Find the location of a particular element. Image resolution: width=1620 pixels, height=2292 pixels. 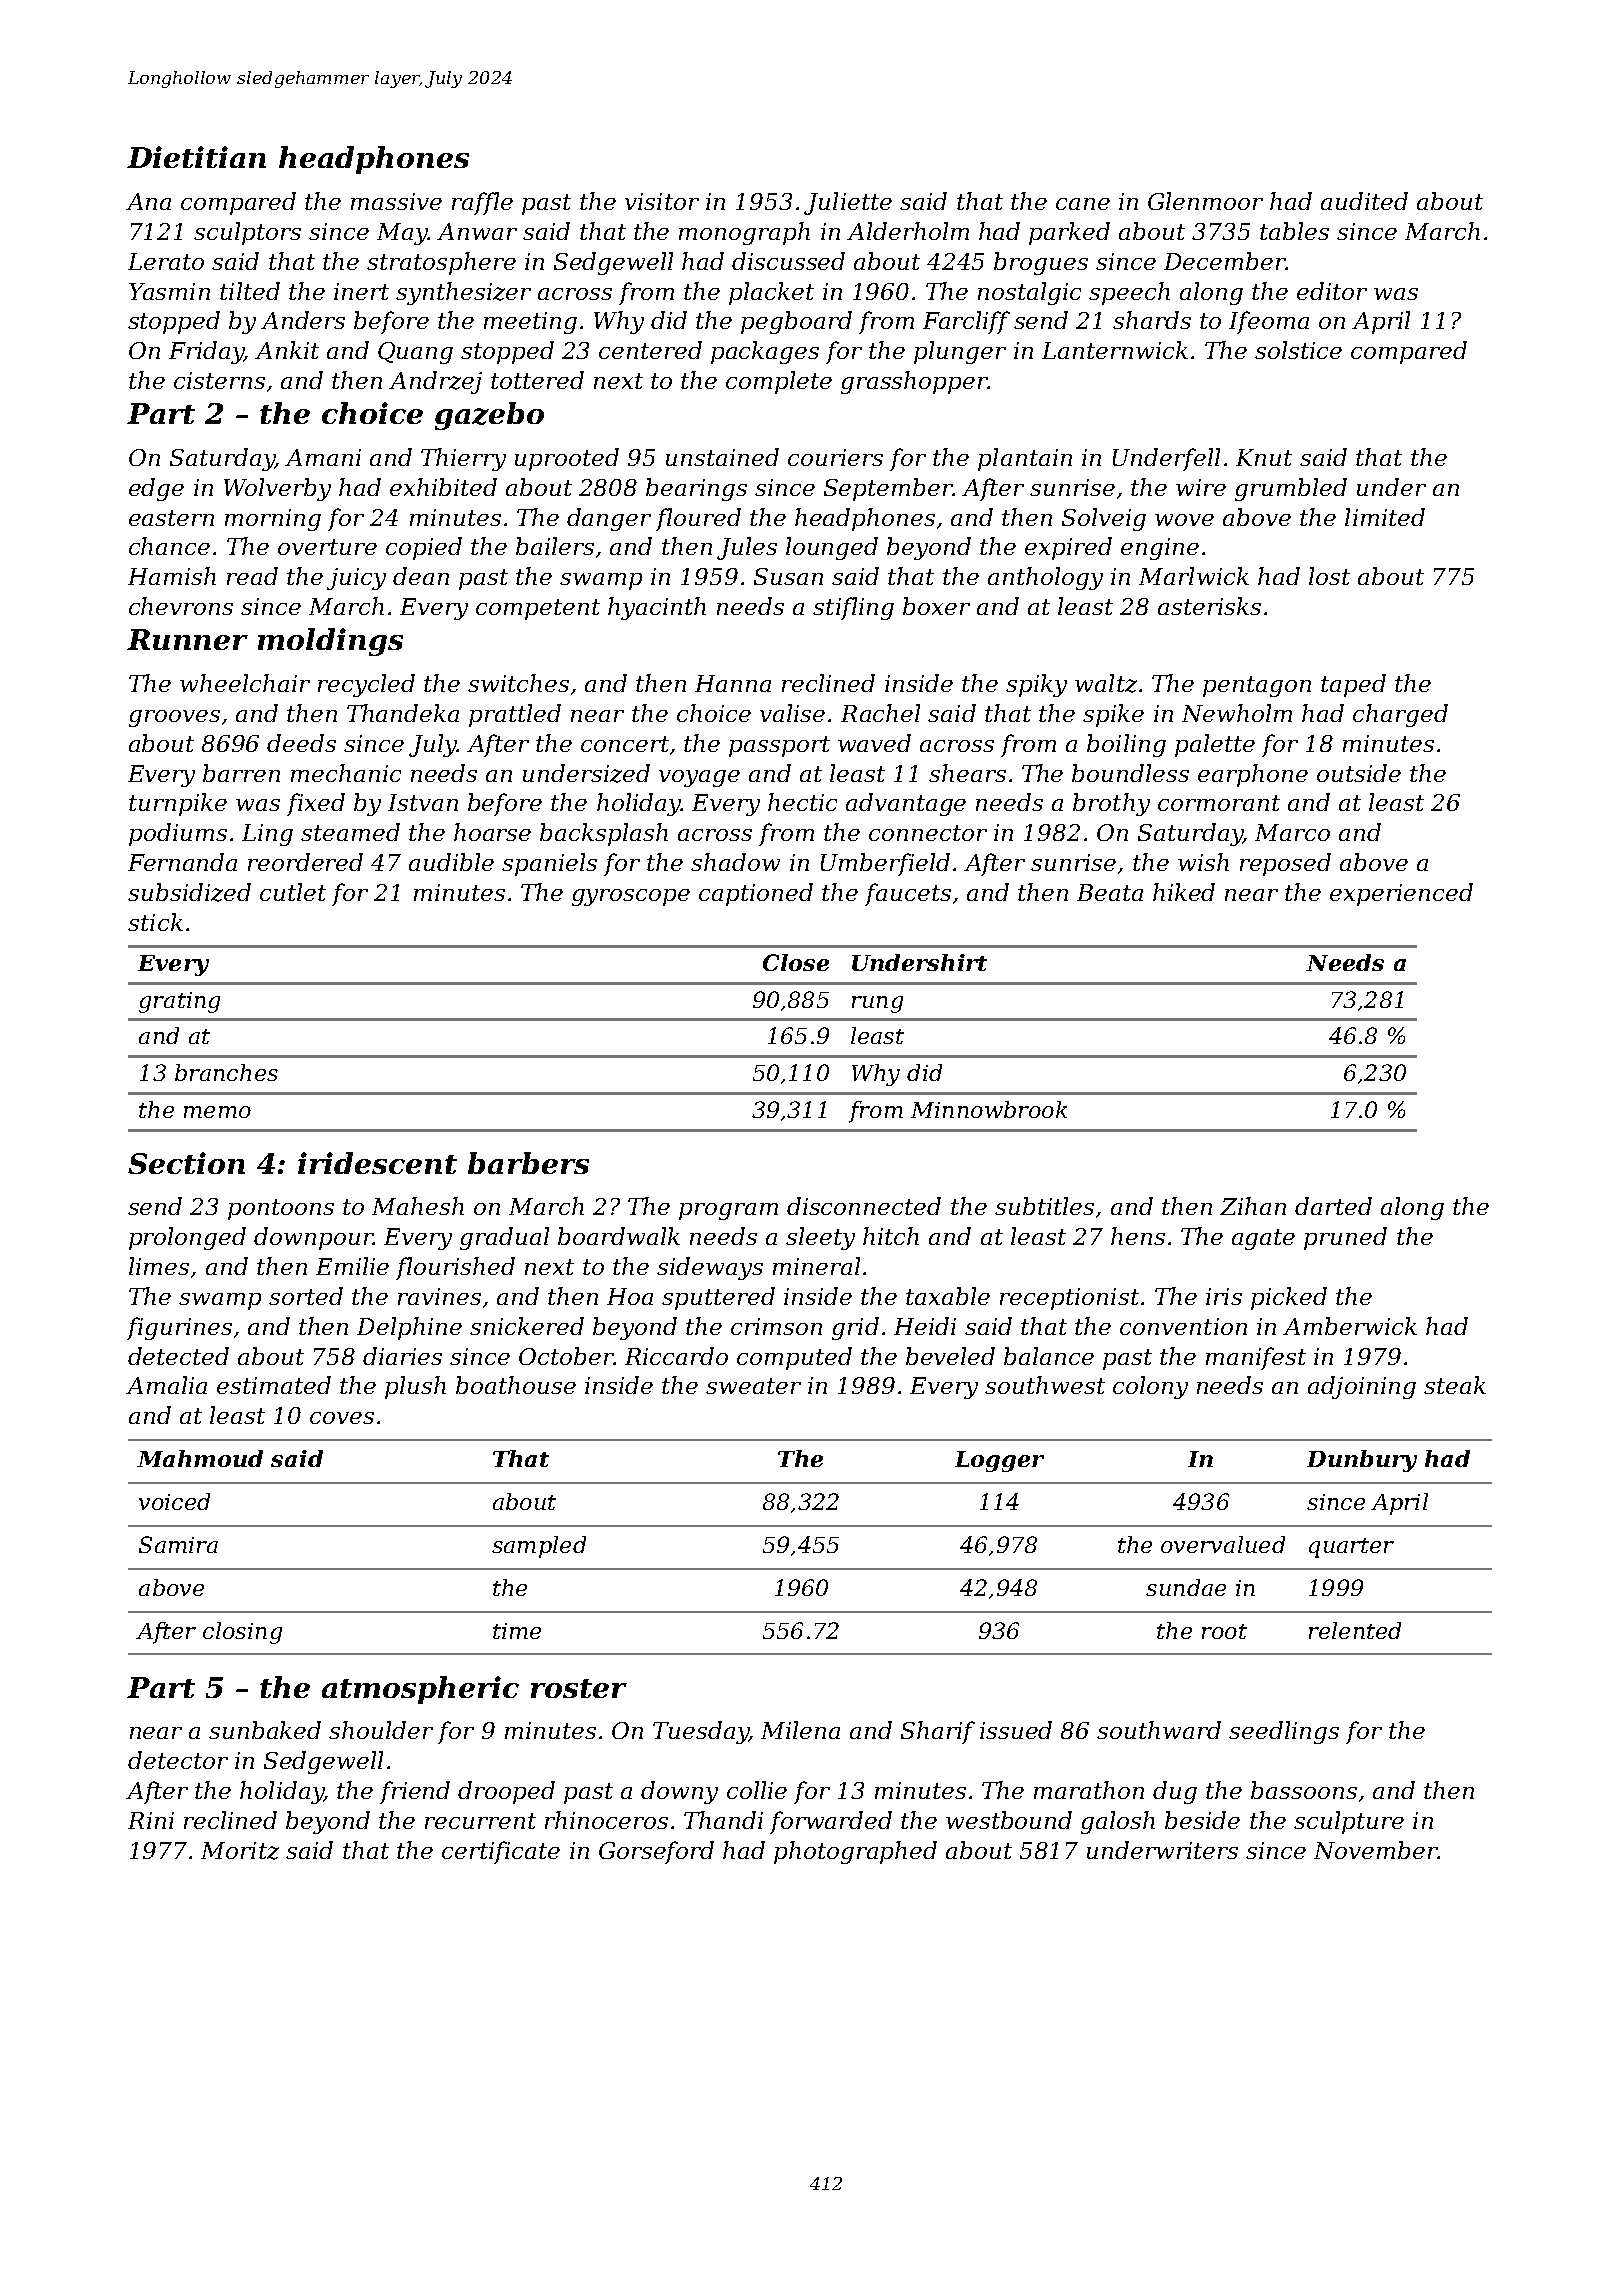

lounged is located at coordinates (832, 548).
